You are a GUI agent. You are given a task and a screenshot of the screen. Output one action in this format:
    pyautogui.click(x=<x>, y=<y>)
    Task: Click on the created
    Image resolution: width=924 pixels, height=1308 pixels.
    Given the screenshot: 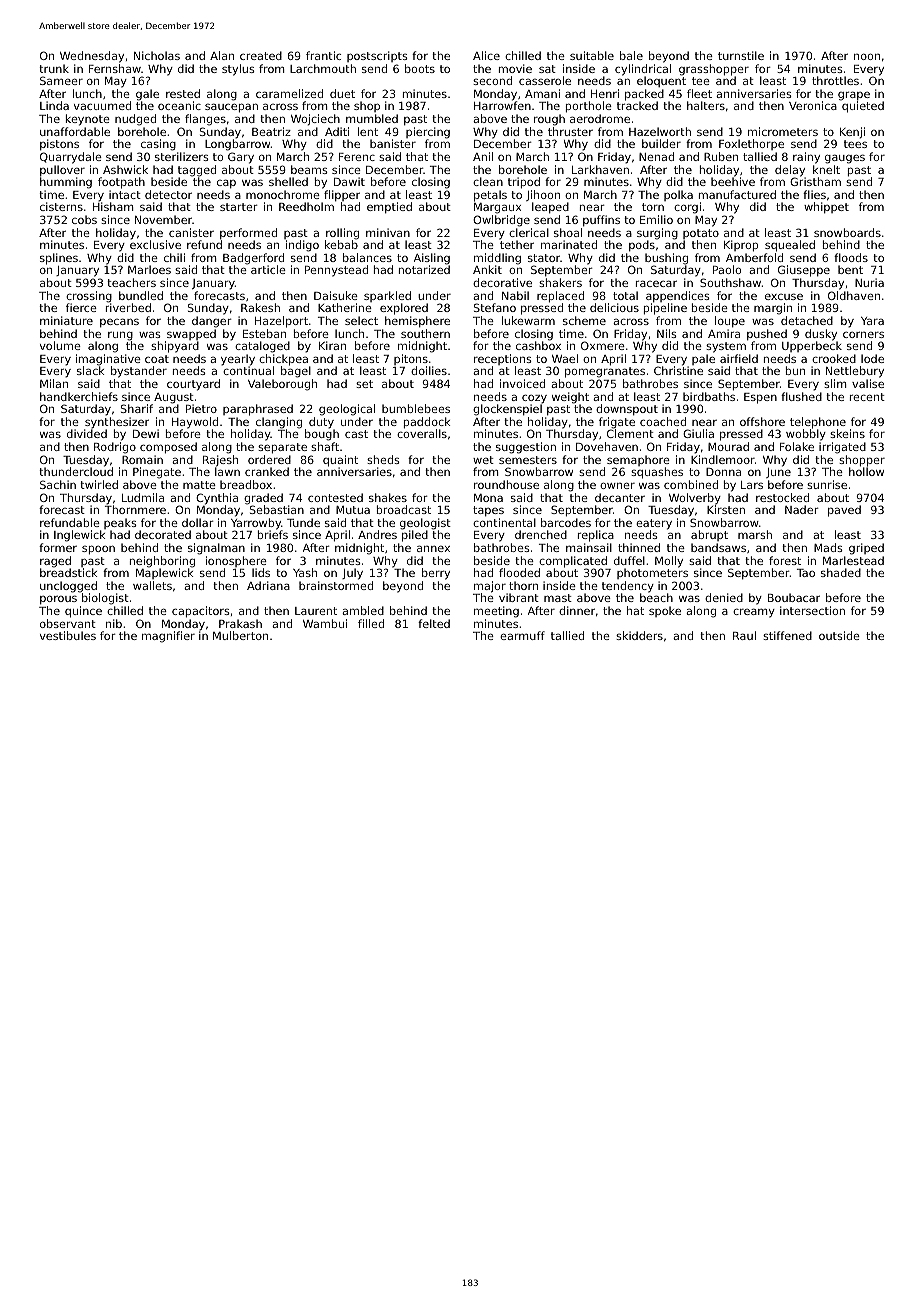 What is the action you would take?
    pyautogui.click(x=261, y=55)
